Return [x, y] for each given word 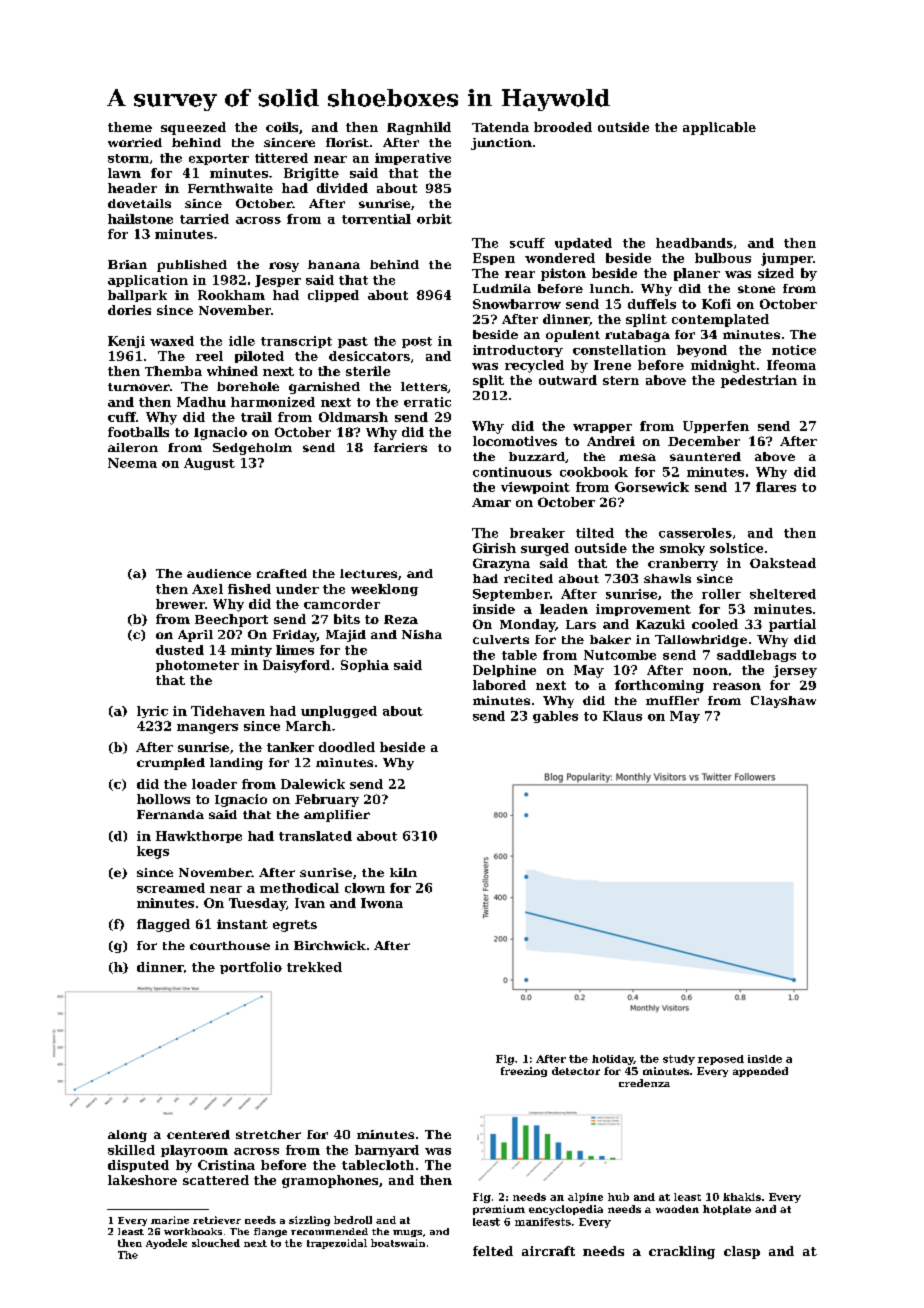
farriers [400, 447]
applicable [719, 128]
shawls [667, 578]
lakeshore [142, 1180]
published [192, 266]
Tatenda [500, 127]
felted [493, 1251]
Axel [207, 589]
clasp [742, 1252]
